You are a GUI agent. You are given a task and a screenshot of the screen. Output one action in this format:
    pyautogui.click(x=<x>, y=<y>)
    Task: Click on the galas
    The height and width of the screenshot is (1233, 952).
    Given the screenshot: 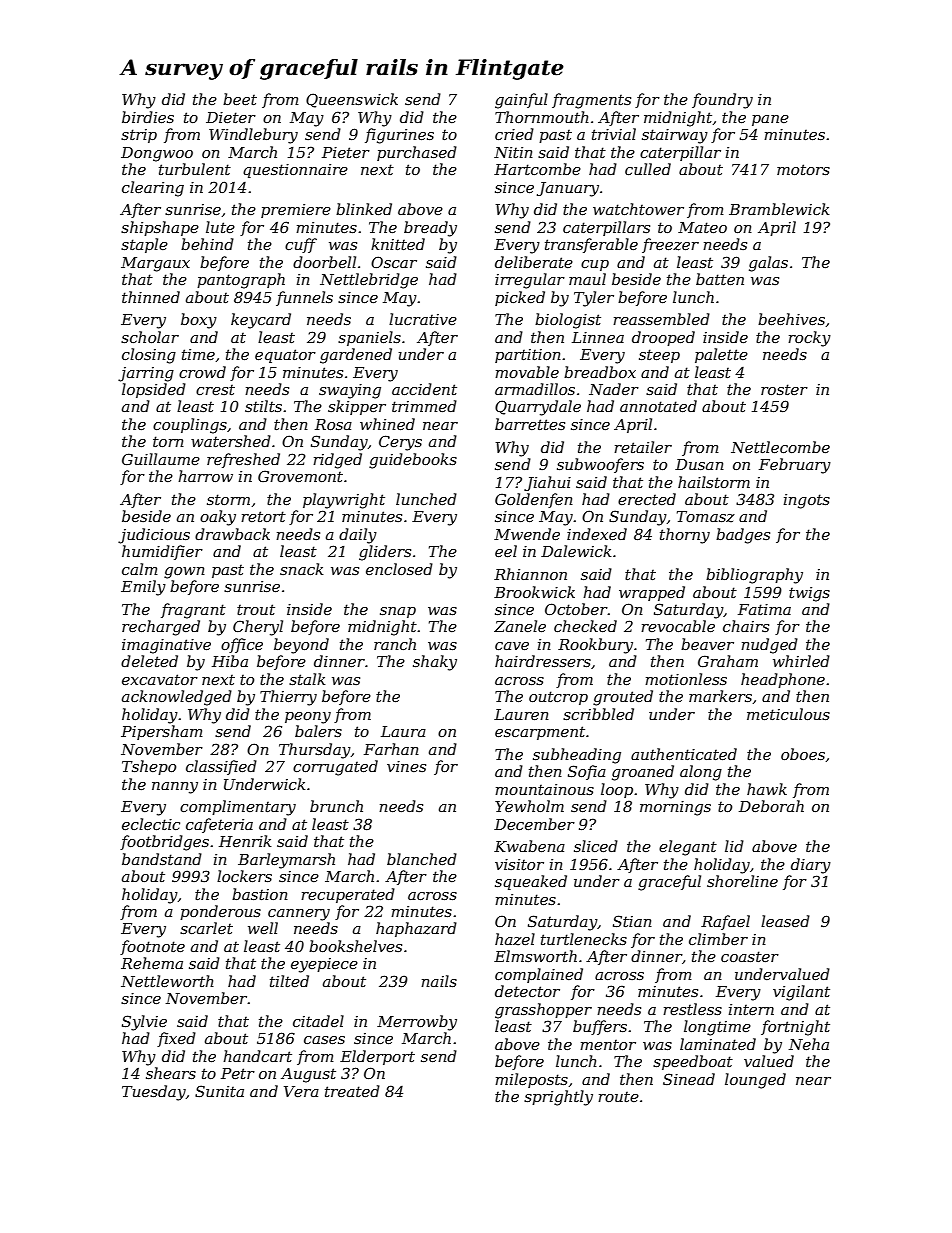 What is the action you would take?
    pyautogui.click(x=768, y=264)
